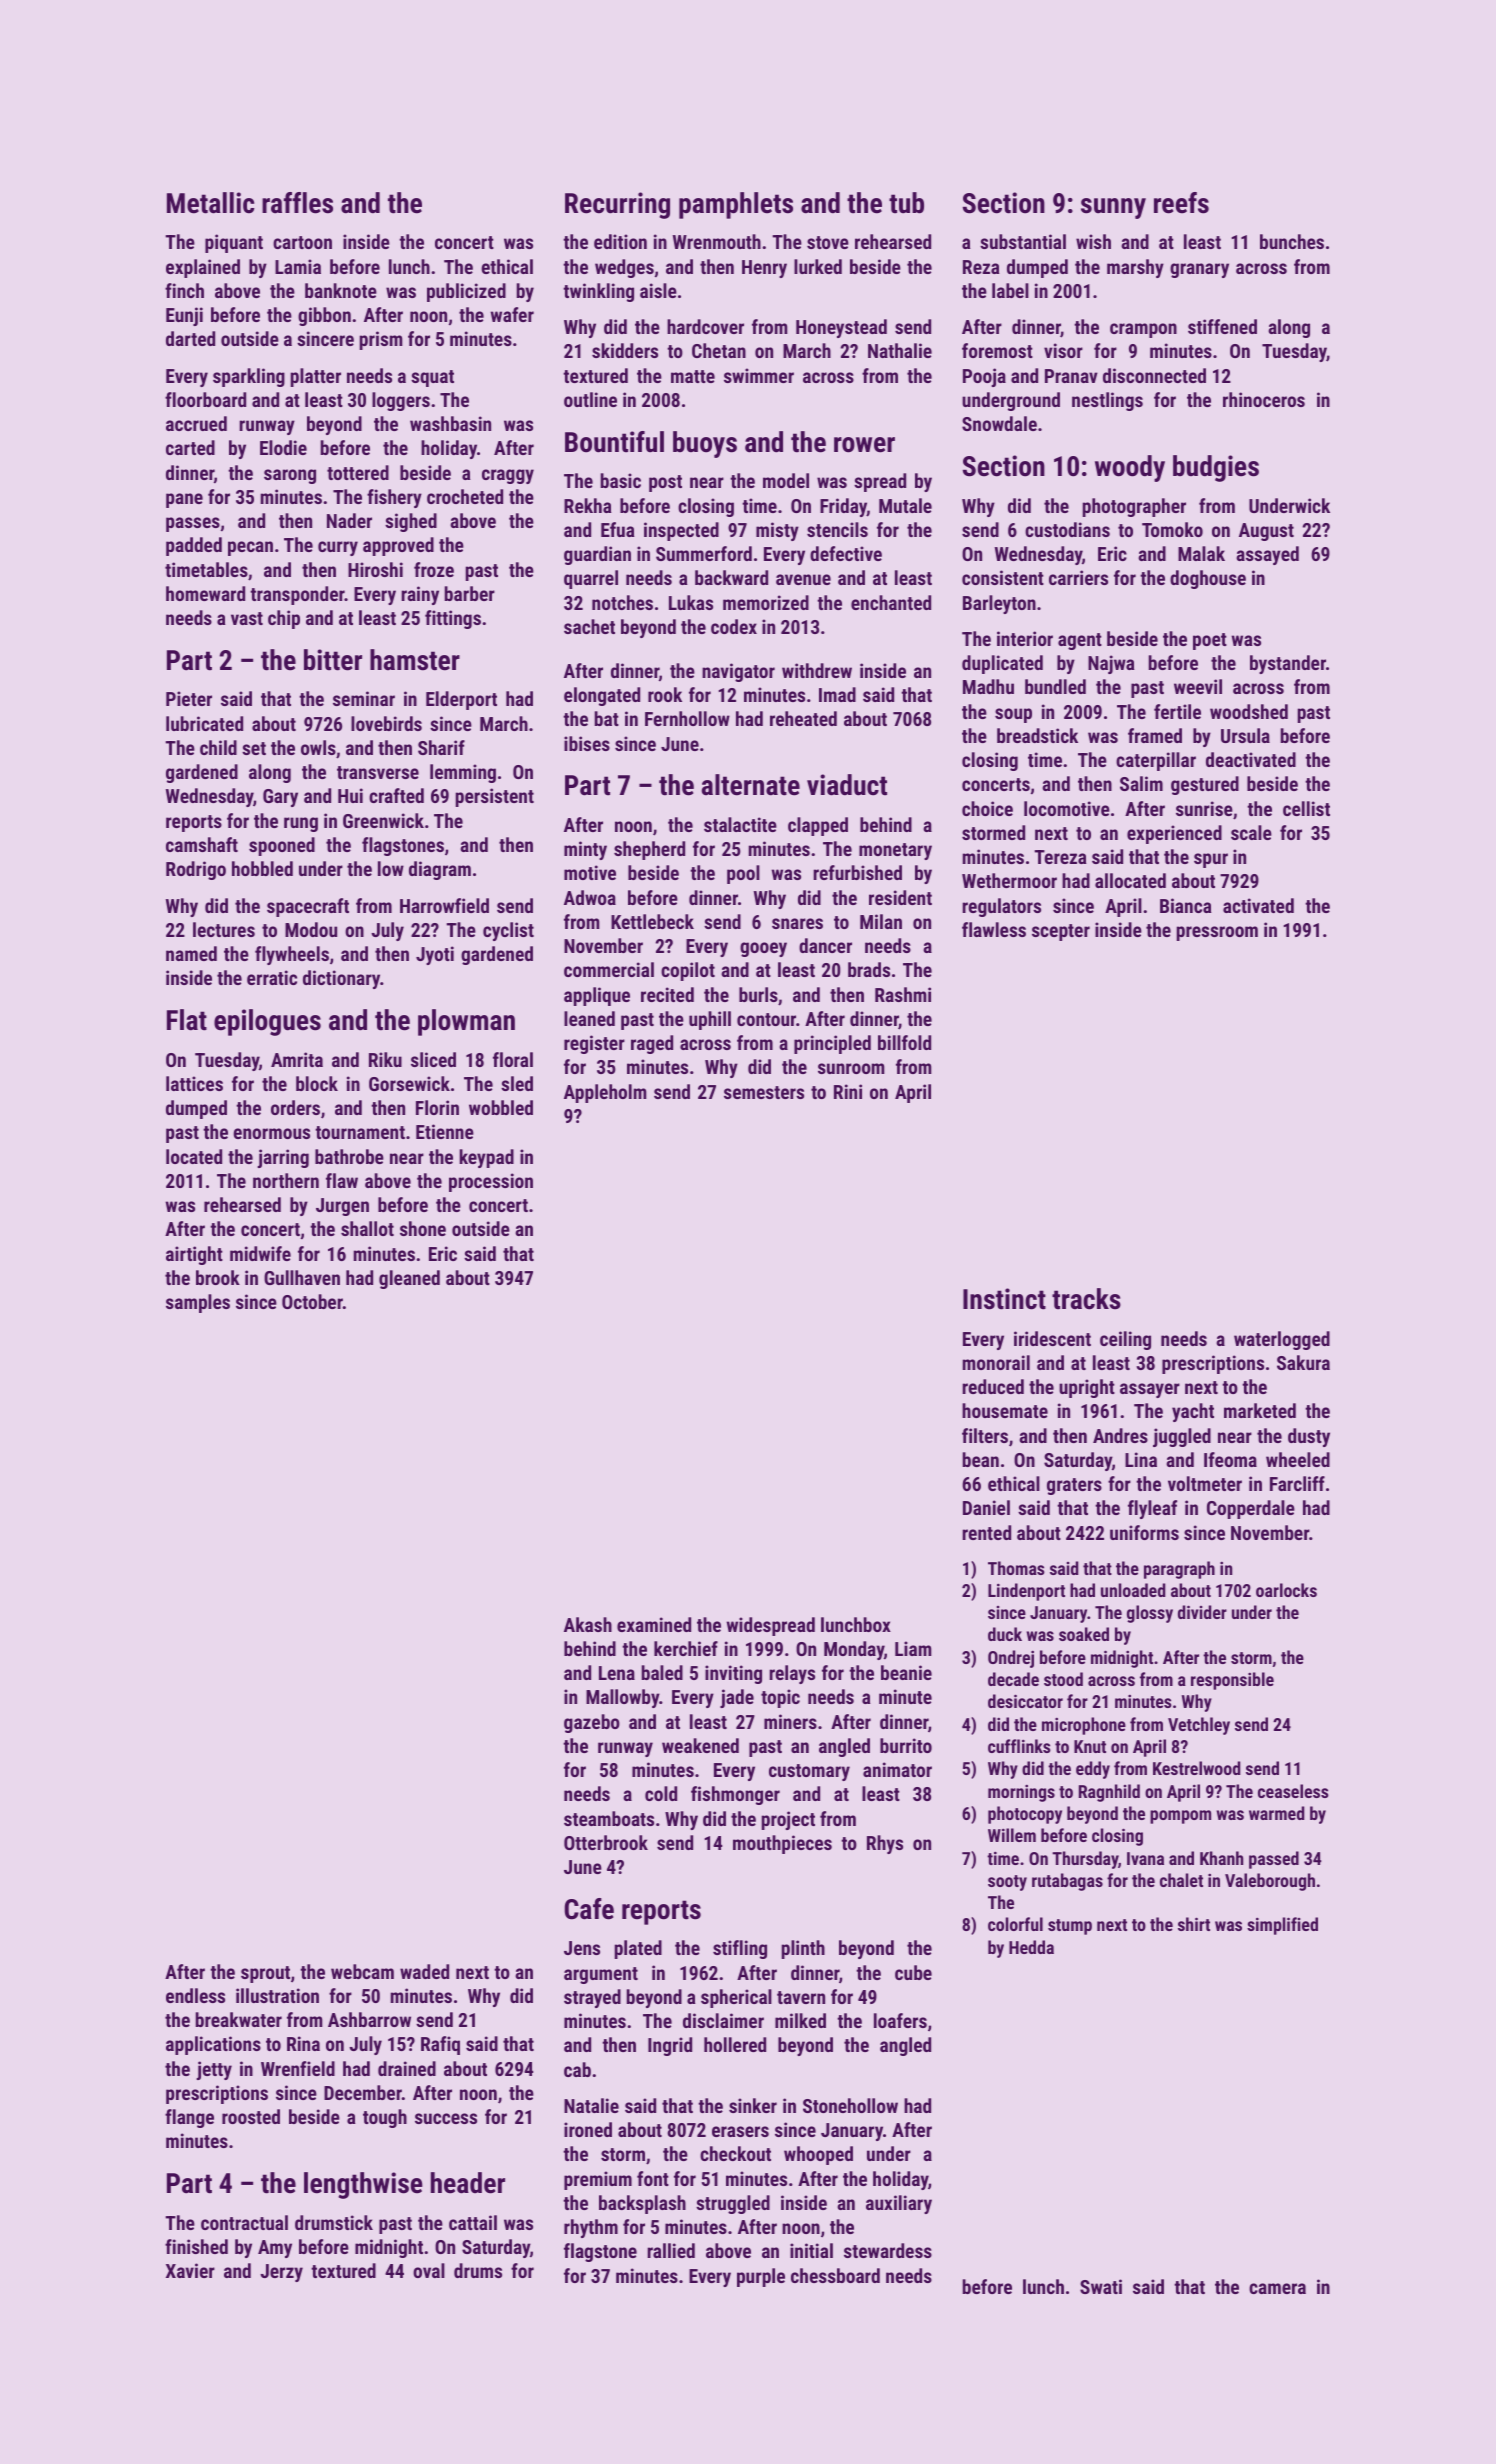 This page has width=1496, height=2464. Describe the element at coordinates (1306, 808) in the page. I see `cellist` at that location.
